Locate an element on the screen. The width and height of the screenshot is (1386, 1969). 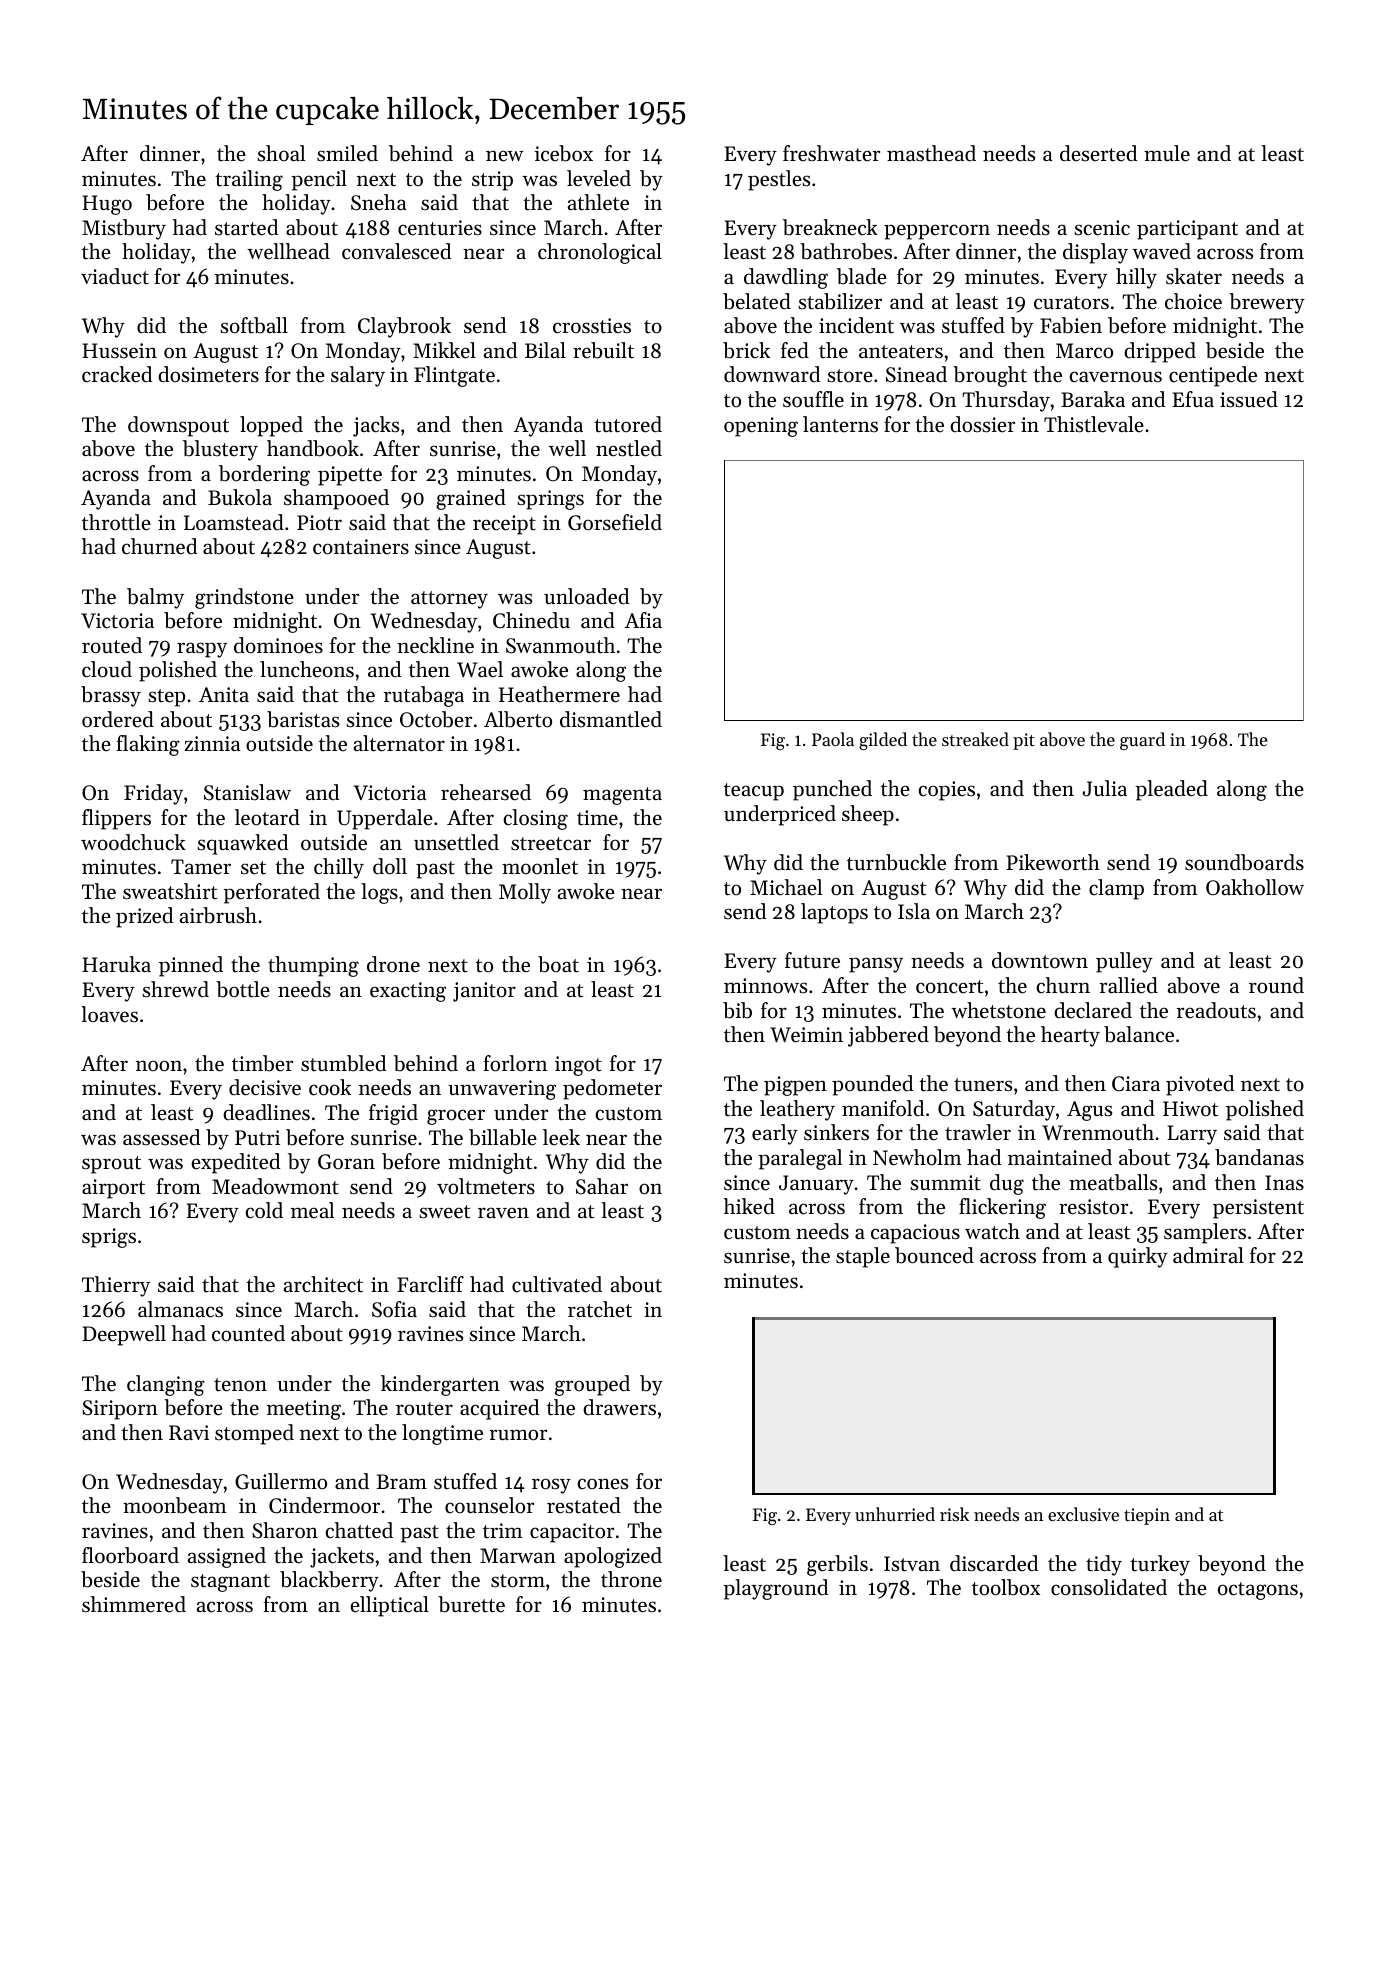
softball is located at coordinates (254, 325).
